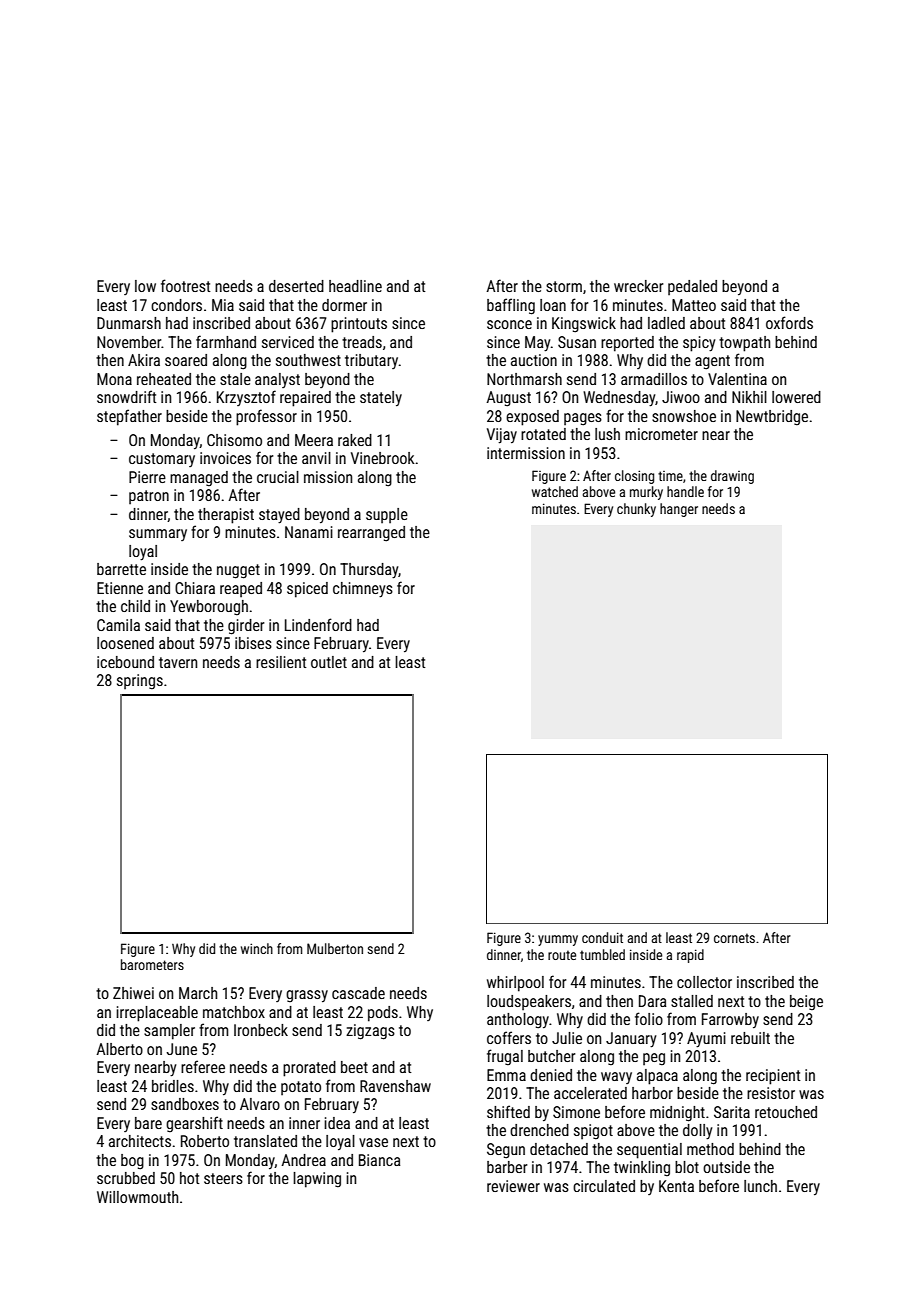  Describe the element at coordinates (773, 1077) in the image. I see `recipient` at that location.
